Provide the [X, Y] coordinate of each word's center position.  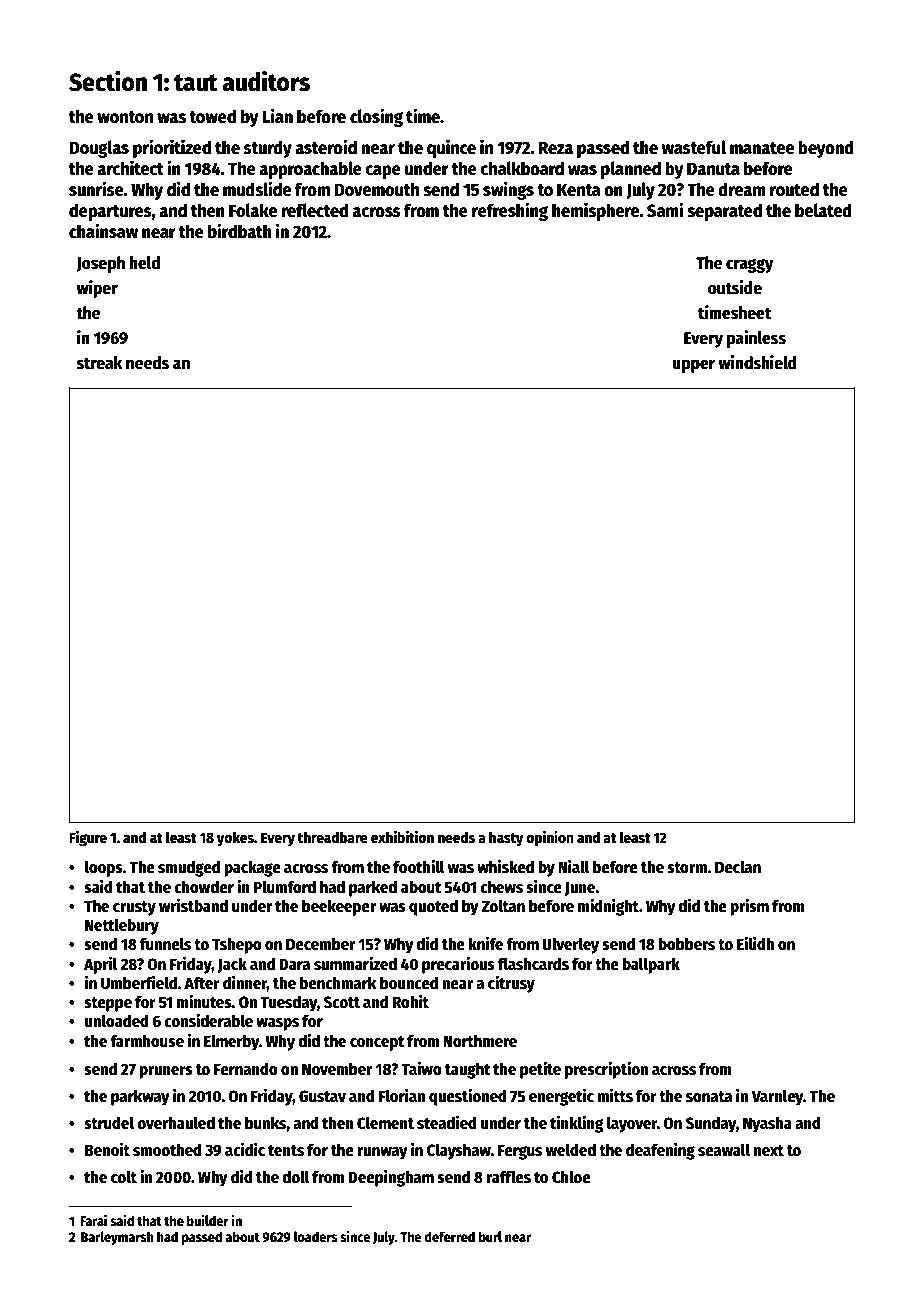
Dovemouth [376, 189]
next [768, 1150]
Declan [738, 866]
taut [196, 83]
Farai [93, 1220]
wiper [97, 289]
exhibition [402, 837]
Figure [88, 839]
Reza [555, 148]
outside [735, 287]
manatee [762, 148]
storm [687, 868]
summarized [355, 963]
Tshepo [237, 945]
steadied [447, 1122]
